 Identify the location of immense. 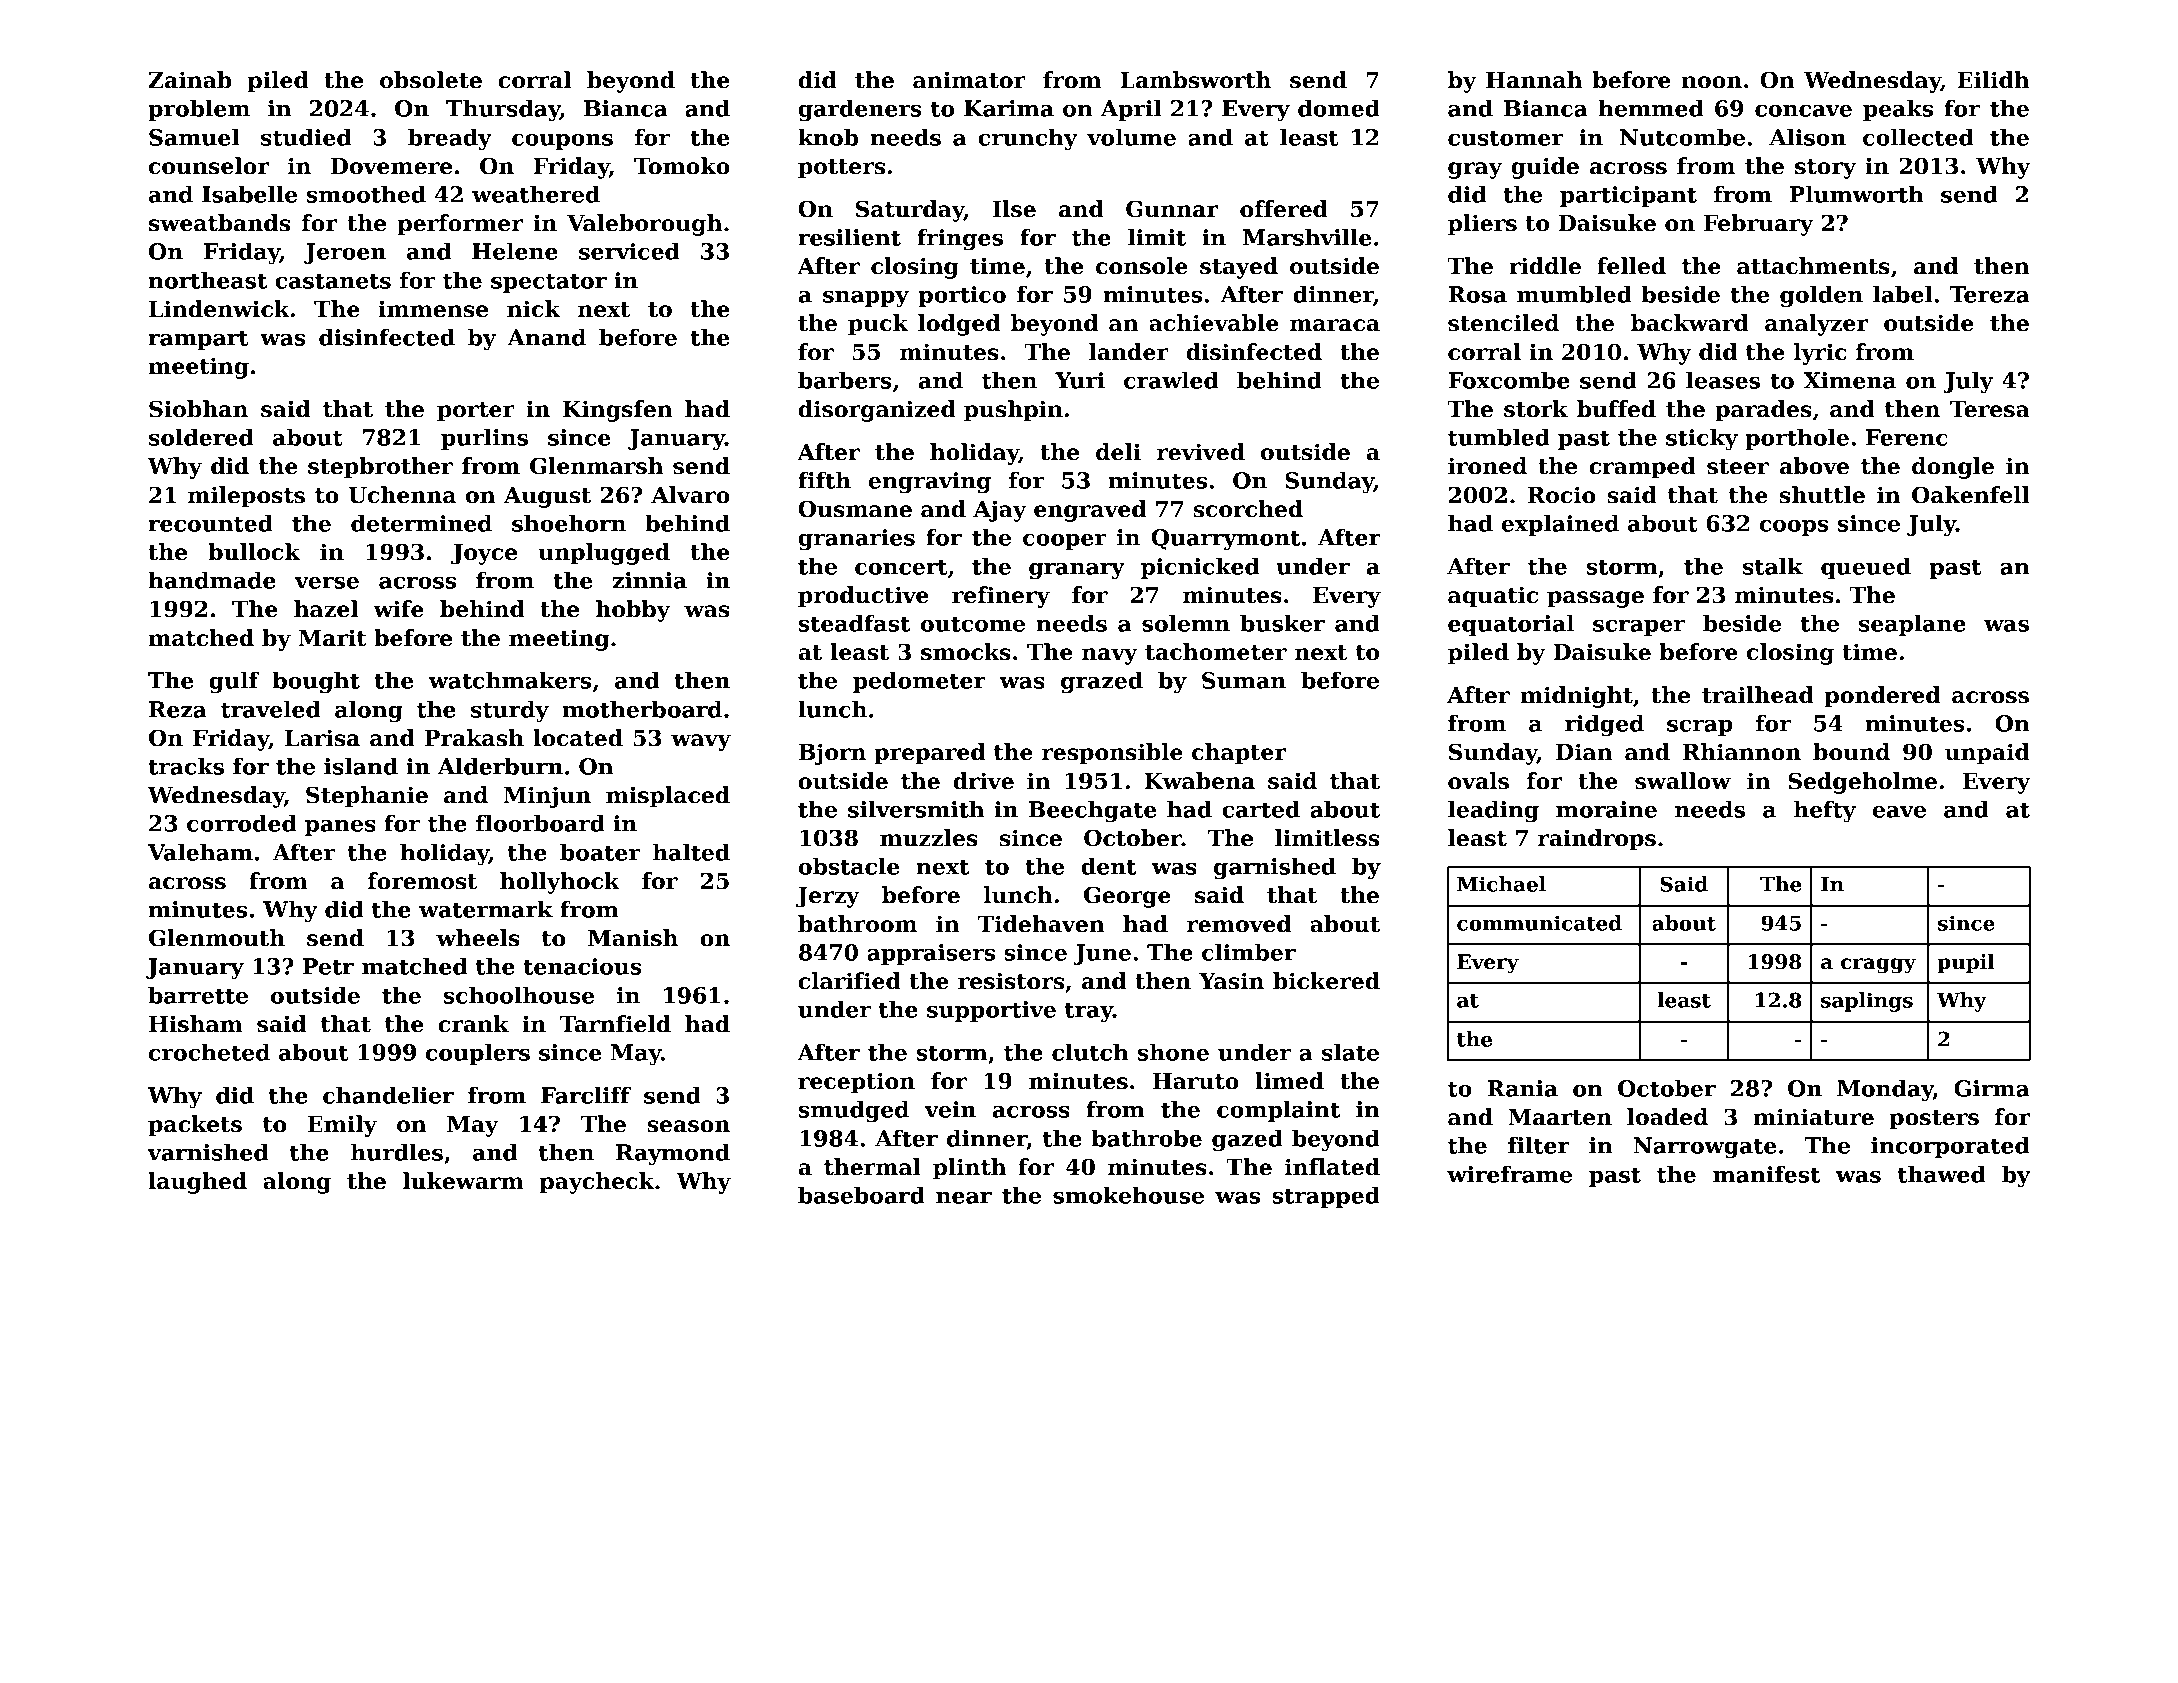
(433, 309).
